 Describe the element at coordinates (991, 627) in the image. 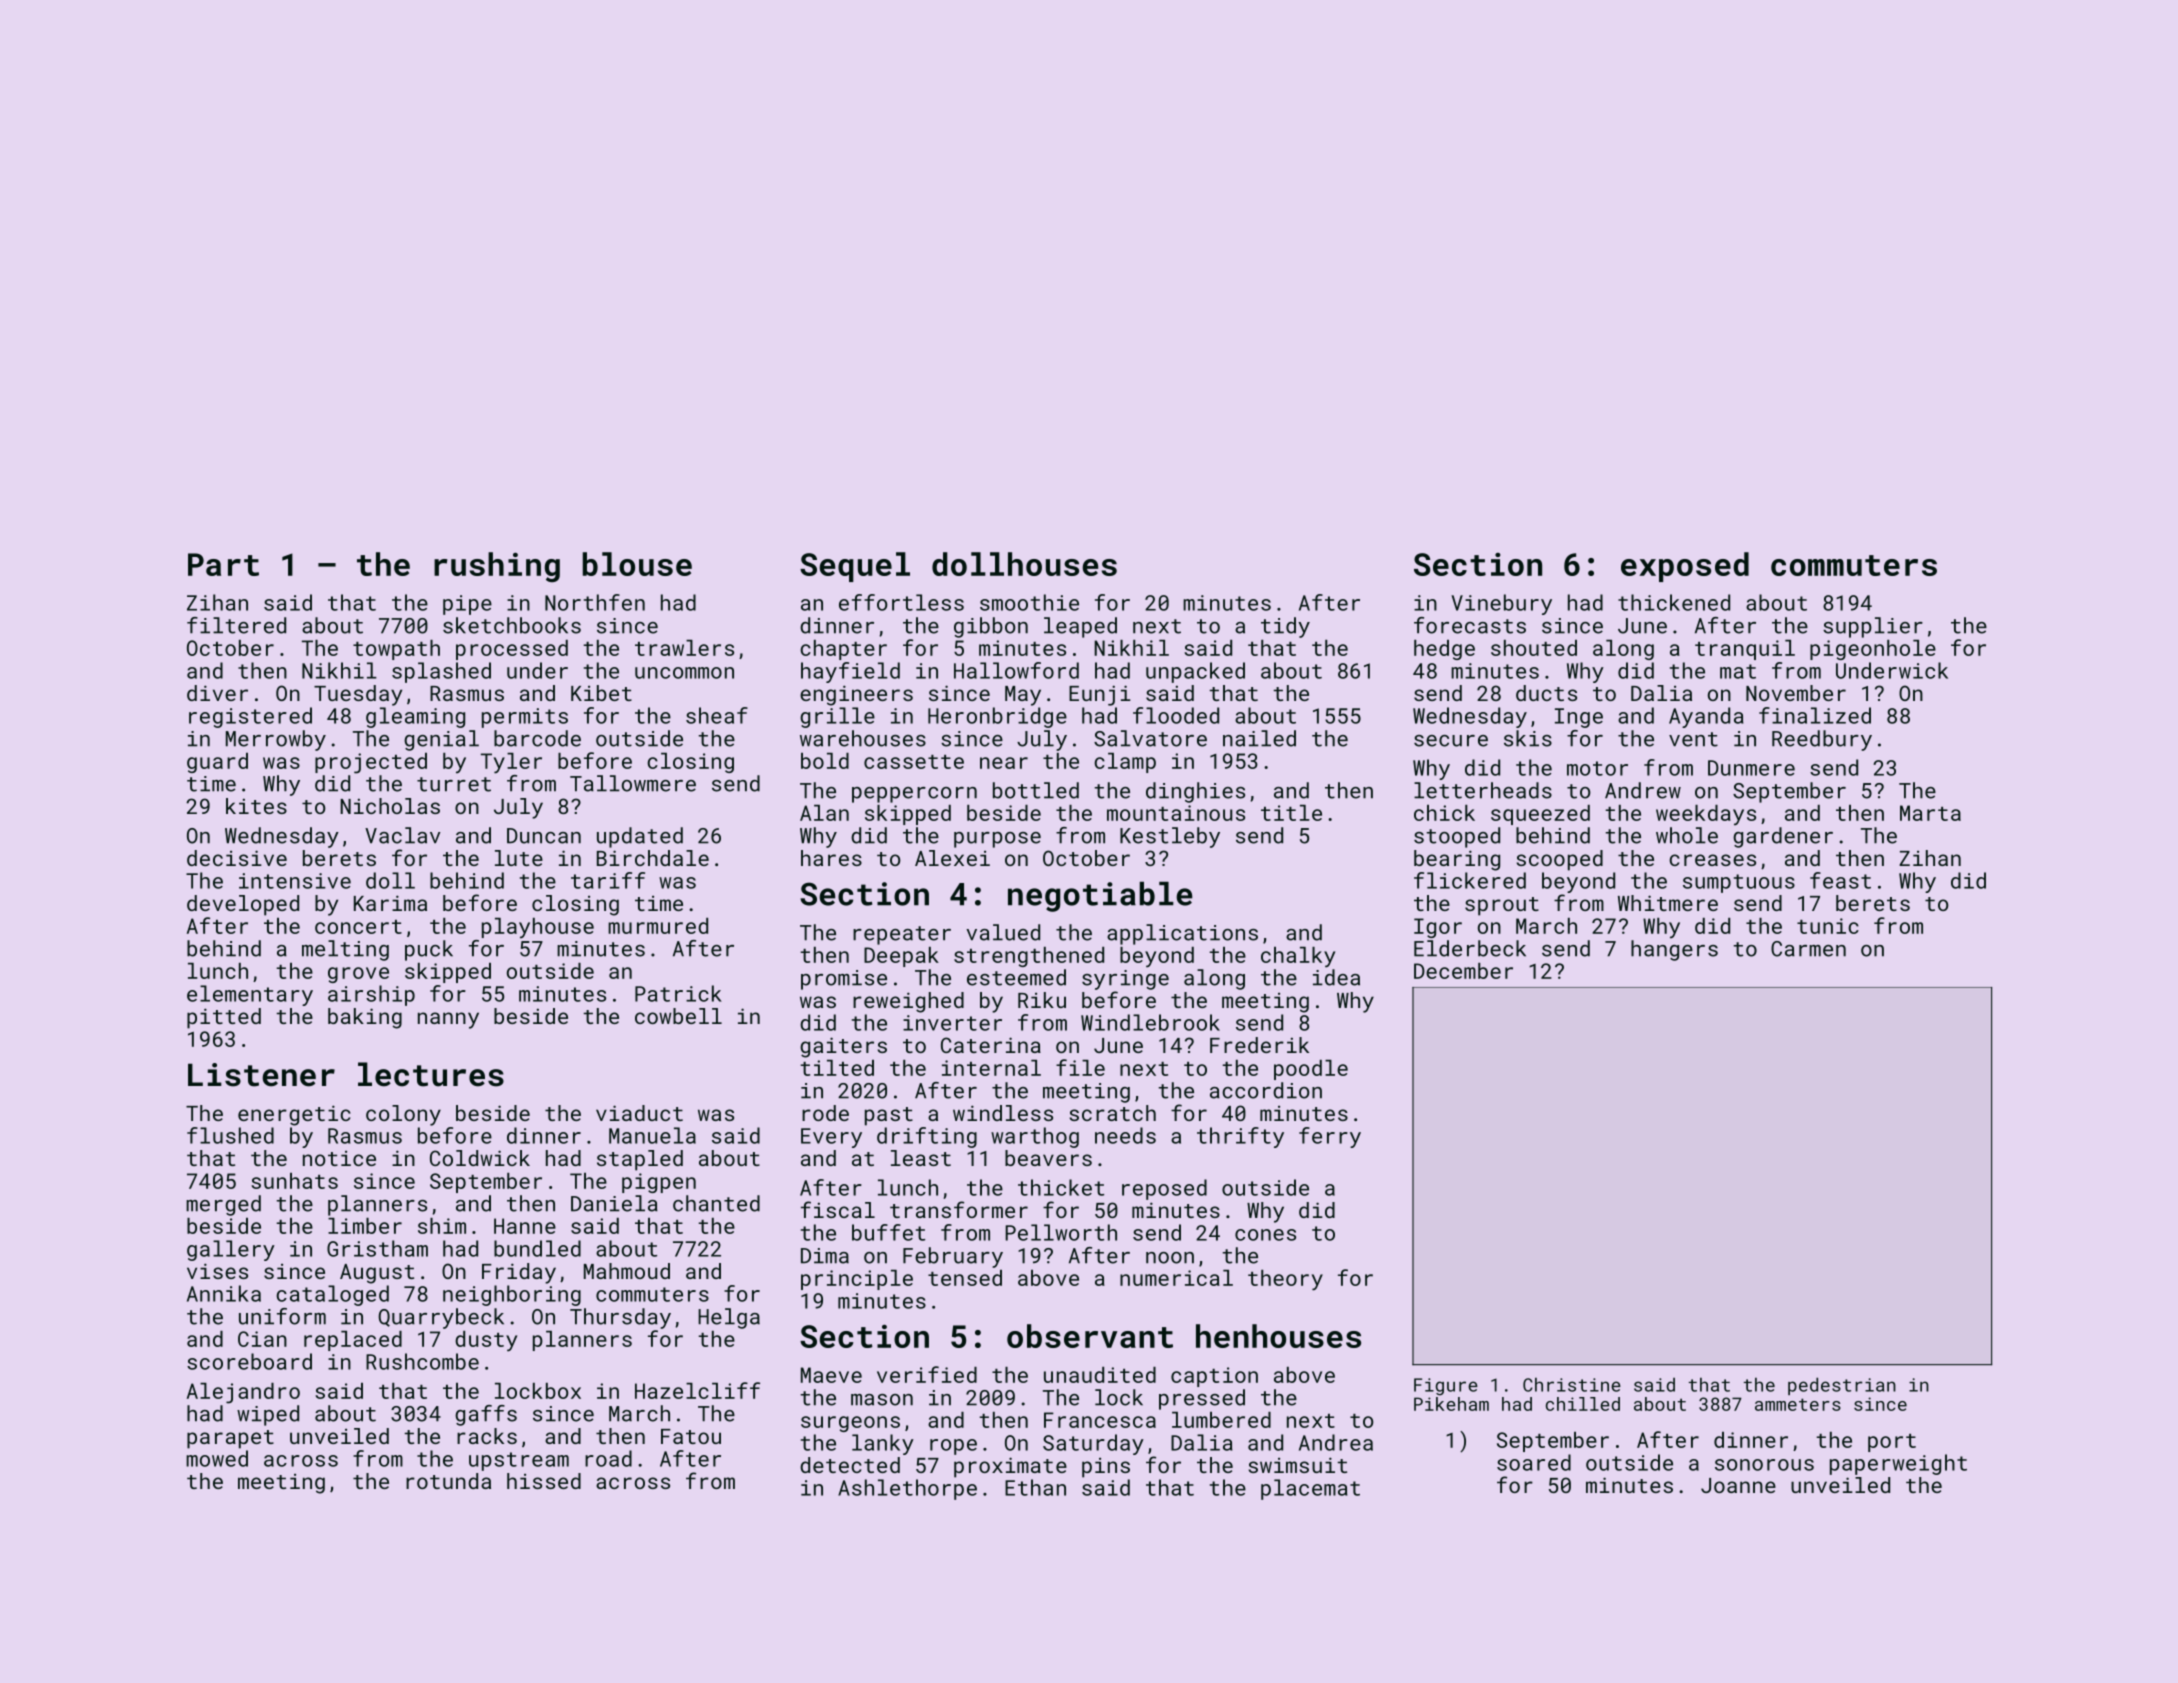

I see `gibbon` at that location.
